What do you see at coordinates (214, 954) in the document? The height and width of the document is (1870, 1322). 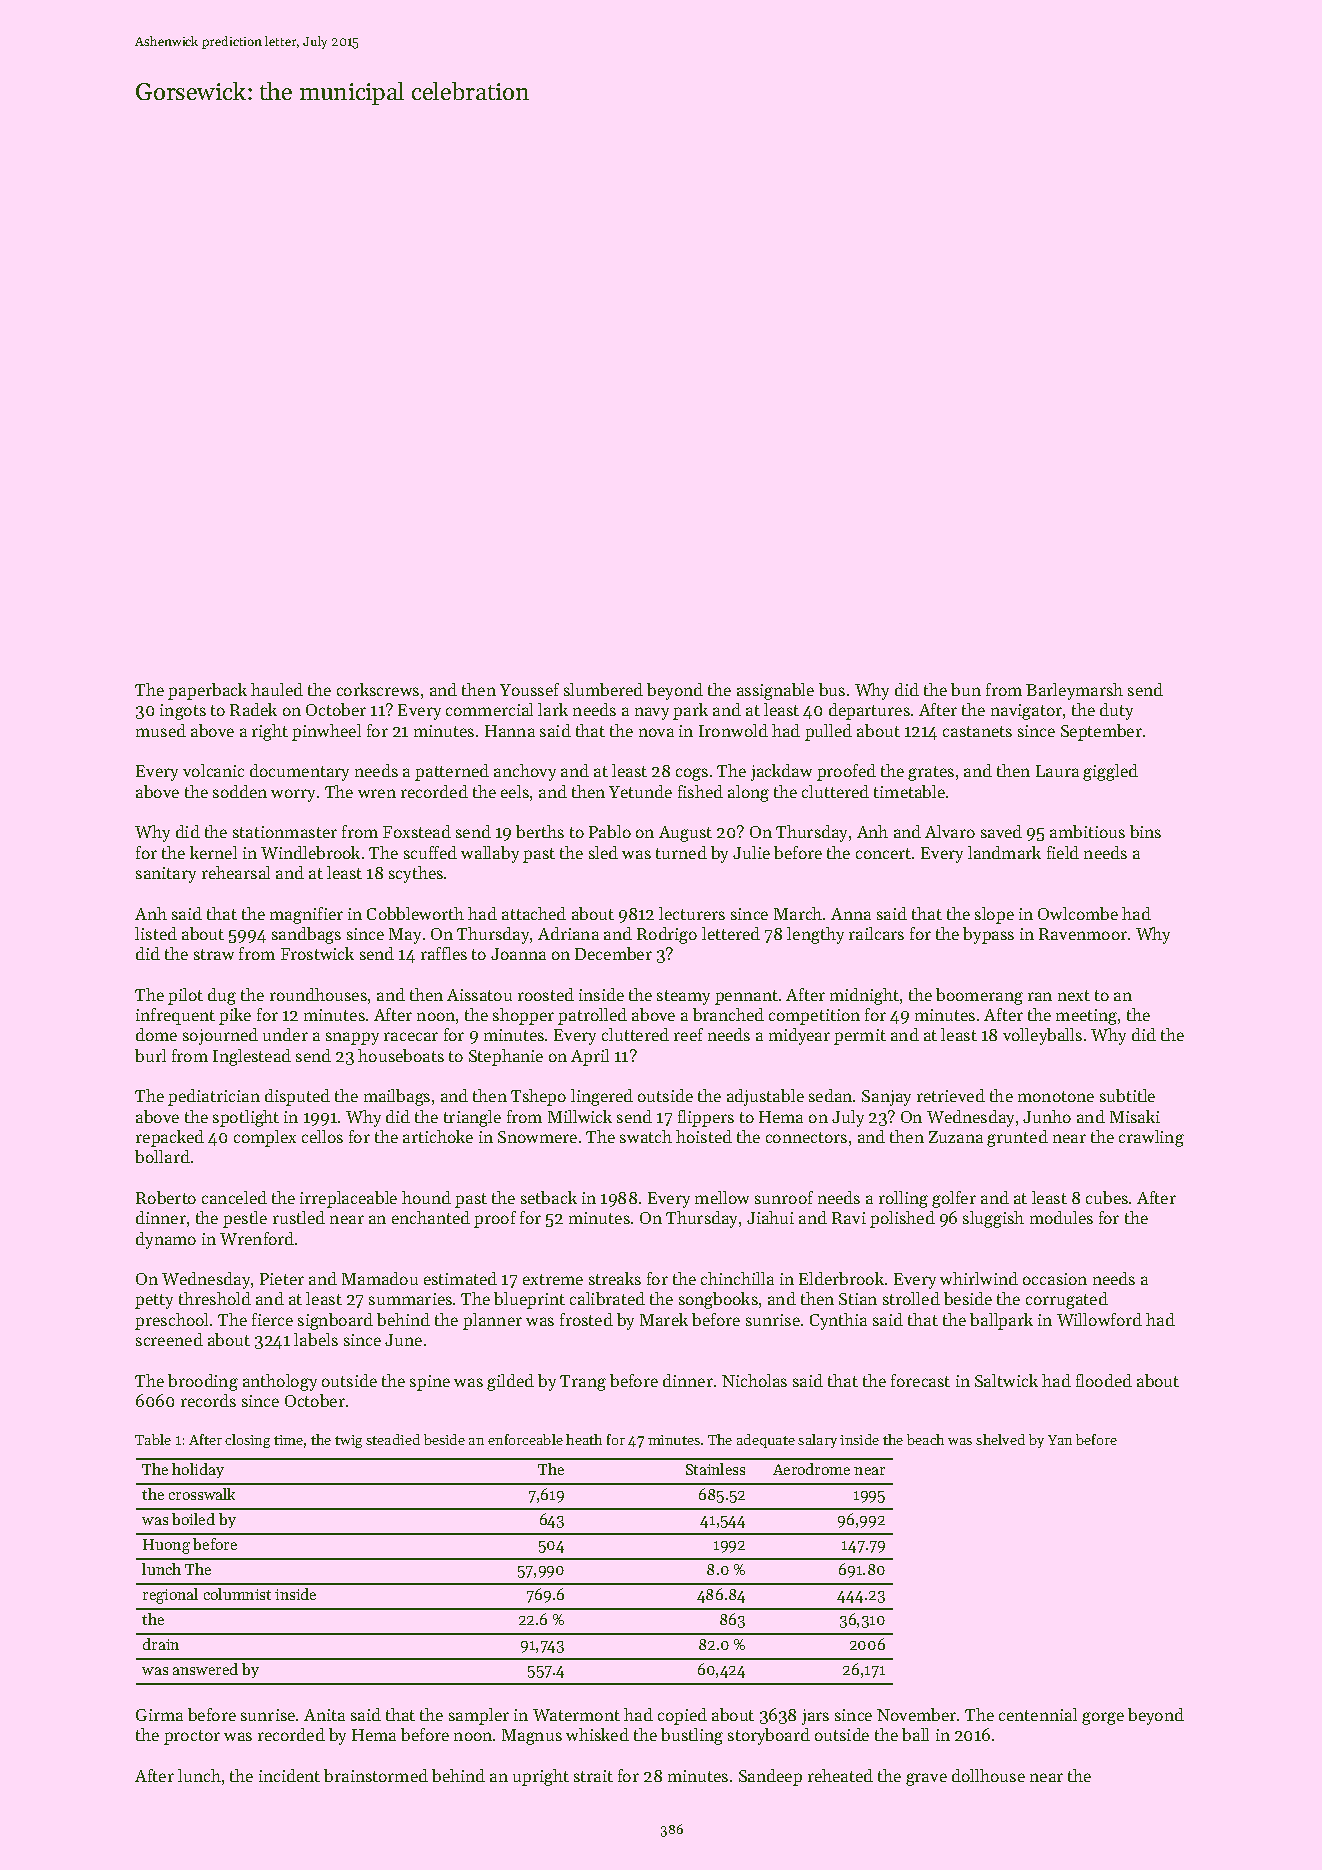 I see `straw` at bounding box center [214, 954].
